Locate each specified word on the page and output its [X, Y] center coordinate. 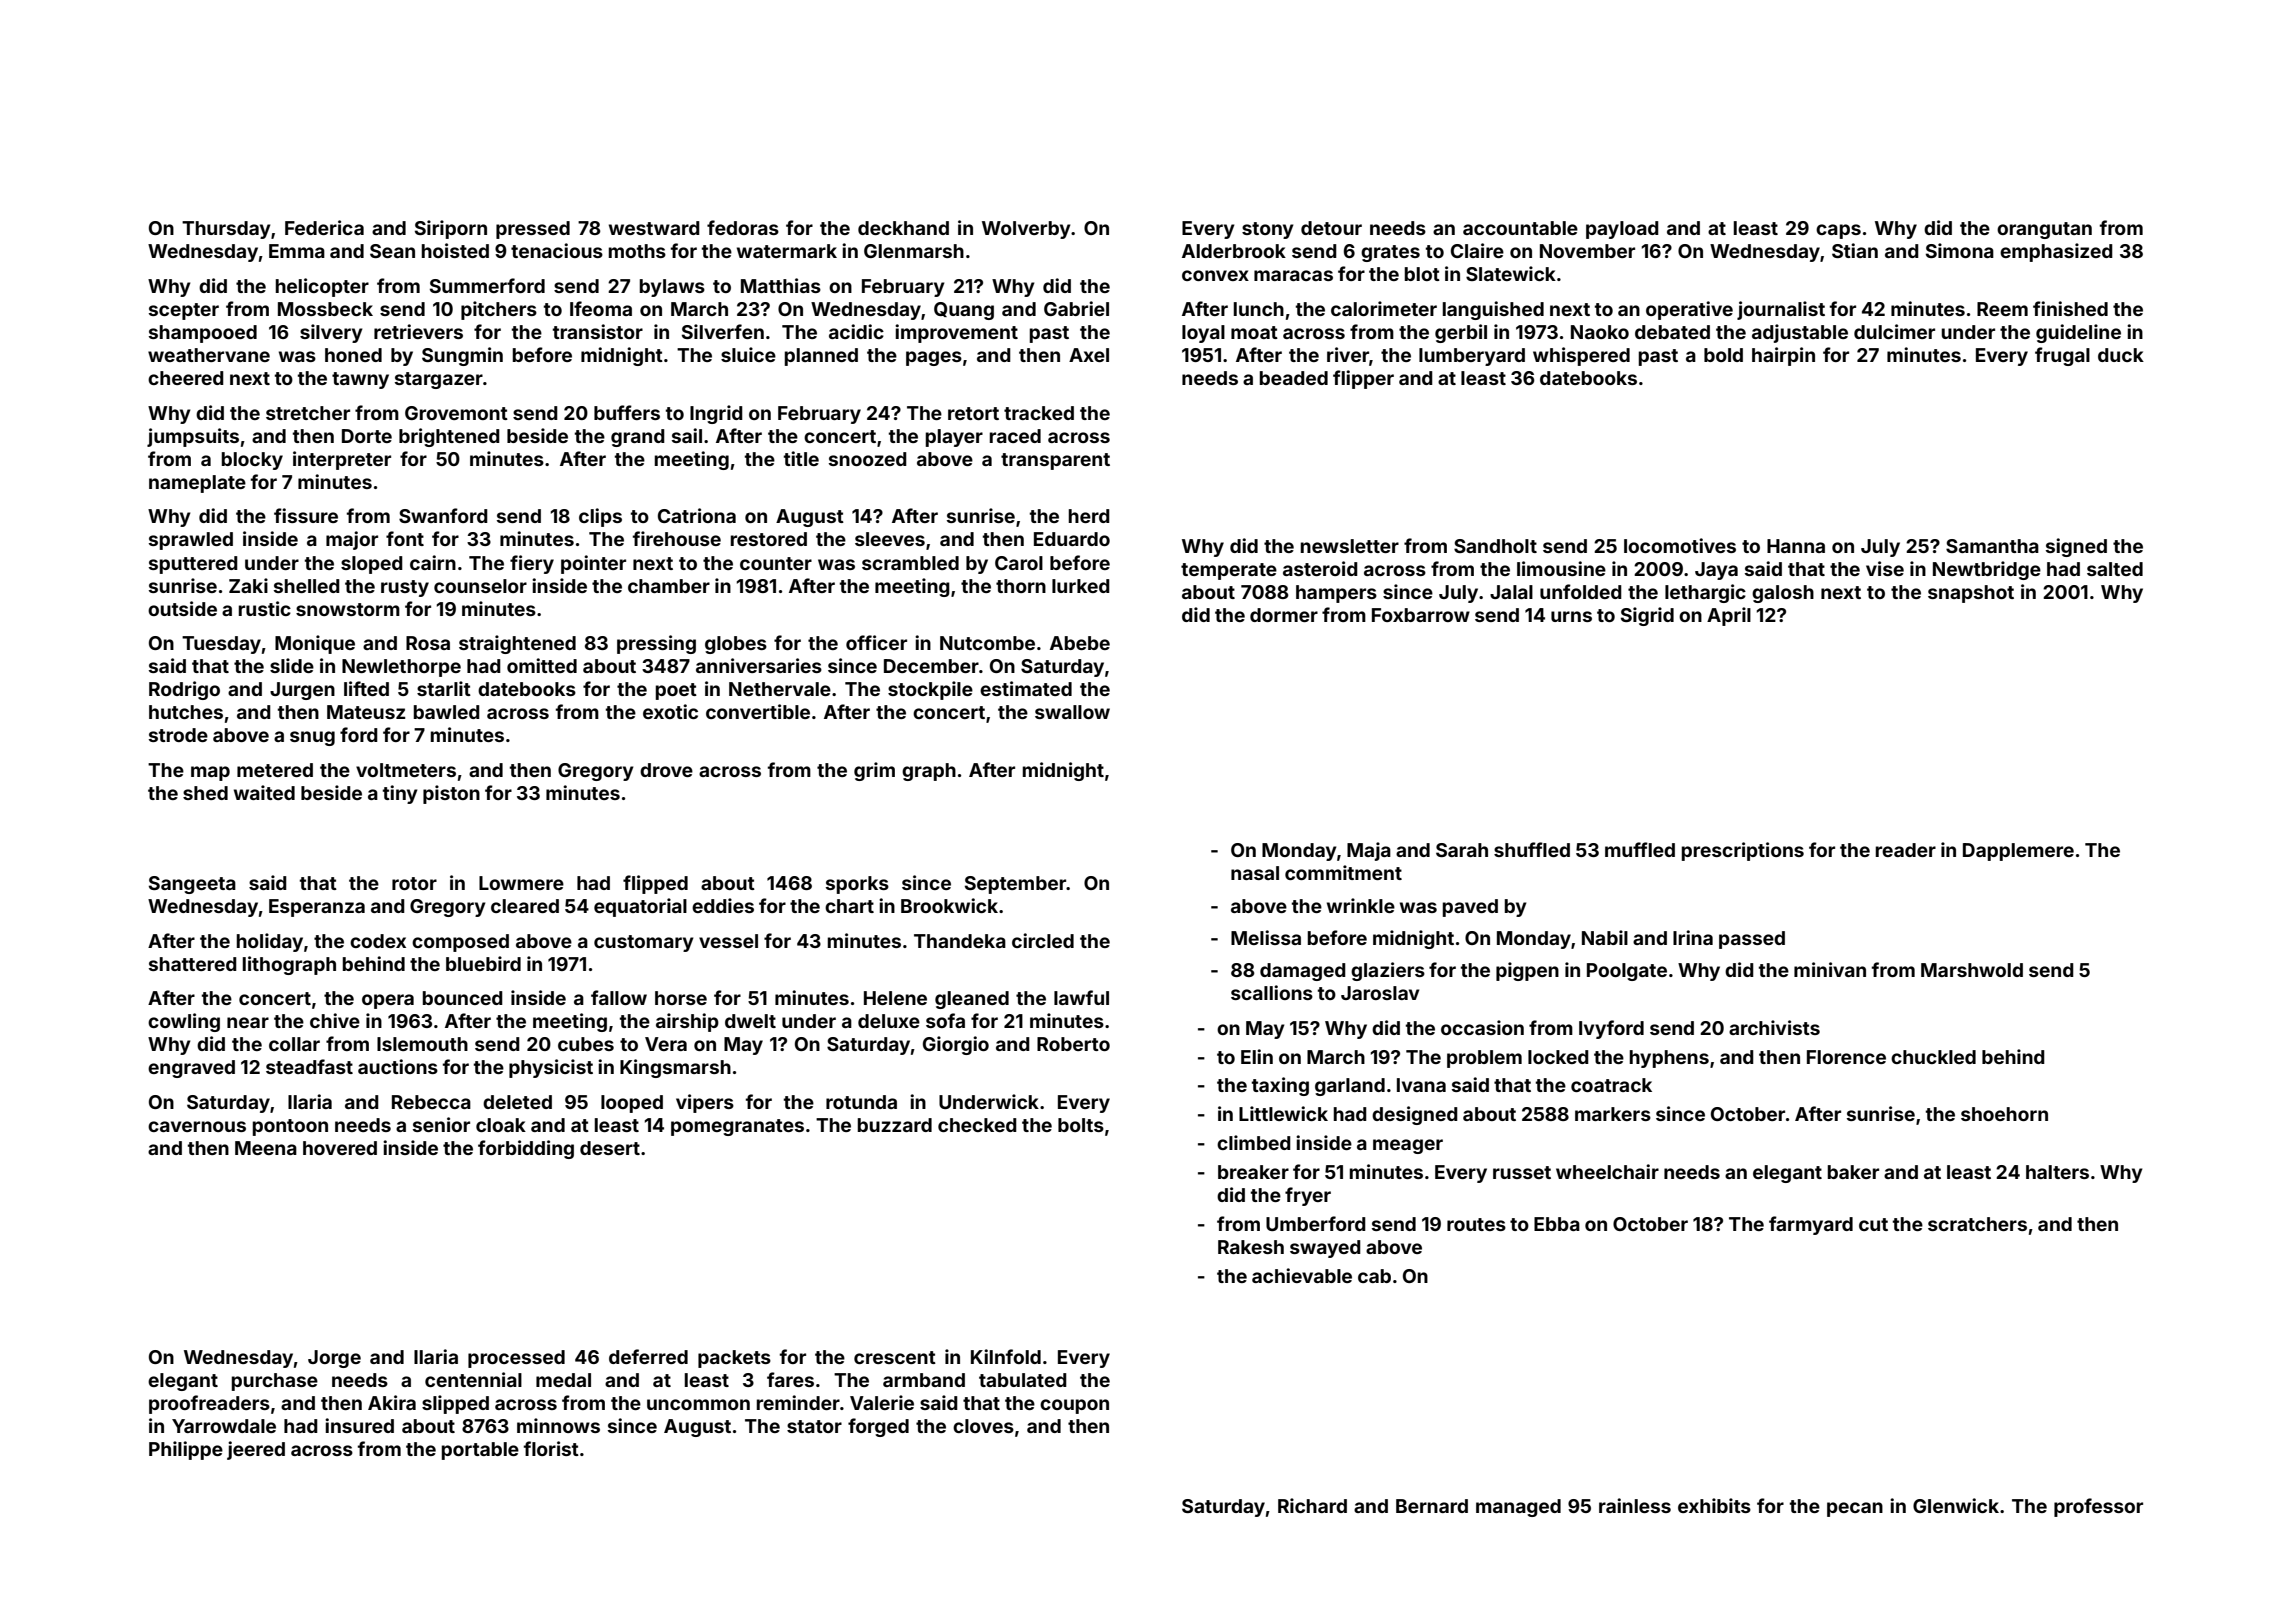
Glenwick [1956, 1505]
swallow [1072, 712]
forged [878, 1427]
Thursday [226, 230]
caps [1838, 231]
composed [460, 943]
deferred [648, 1356]
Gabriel [1076, 308]
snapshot [1971, 594]
